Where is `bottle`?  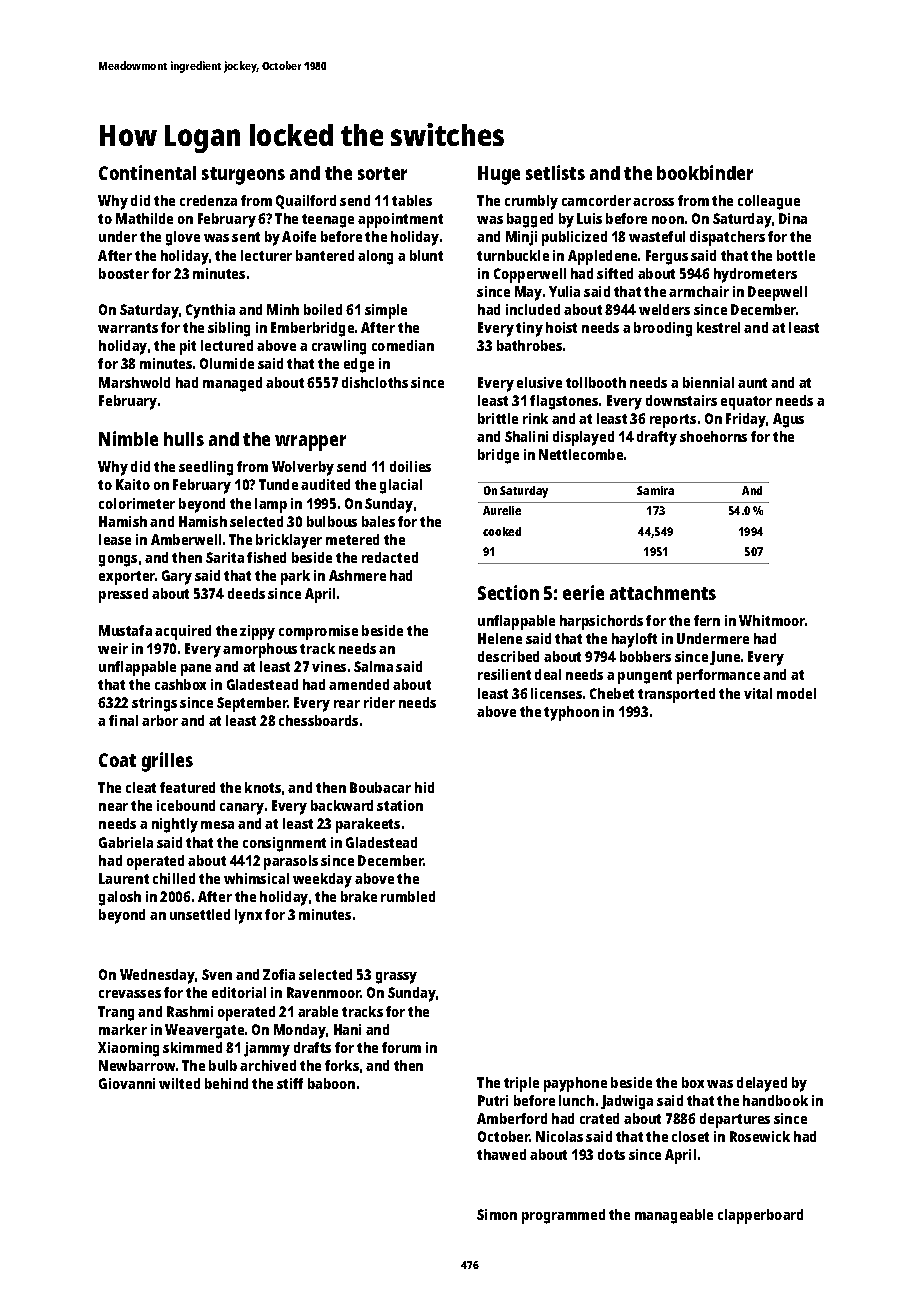 bottle is located at coordinates (796, 255).
